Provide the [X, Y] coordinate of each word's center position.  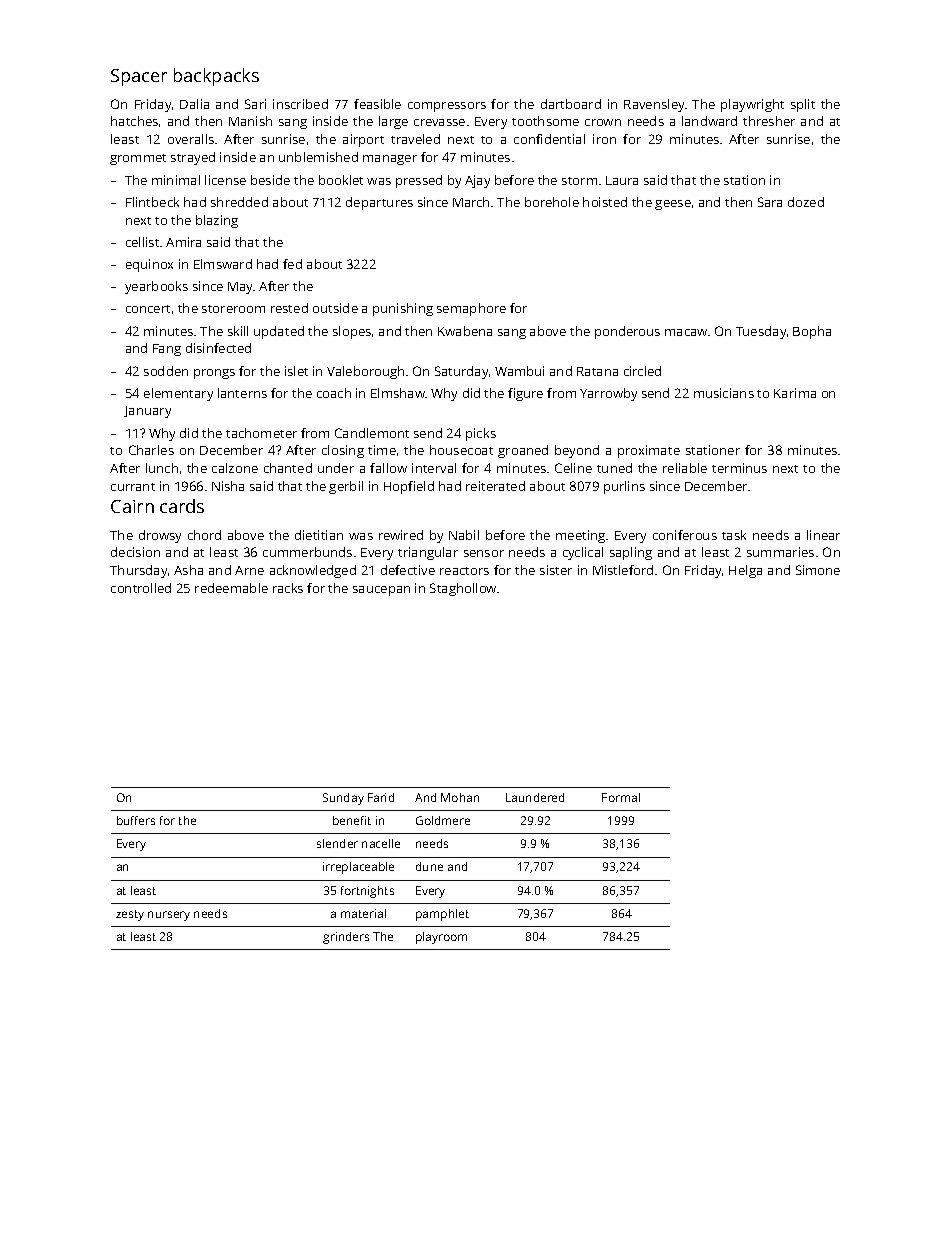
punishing [403, 309]
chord [204, 535]
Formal [621, 797]
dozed [806, 202]
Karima [795, 393]
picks [481, 434]
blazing [217, 221]
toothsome [545, 121]
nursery [169, 916]
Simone [818, 570]
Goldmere [443, 820]
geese [673, 205]
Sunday [343, 799]
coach [334, 393]
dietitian [319, 535]
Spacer [139, 77]
